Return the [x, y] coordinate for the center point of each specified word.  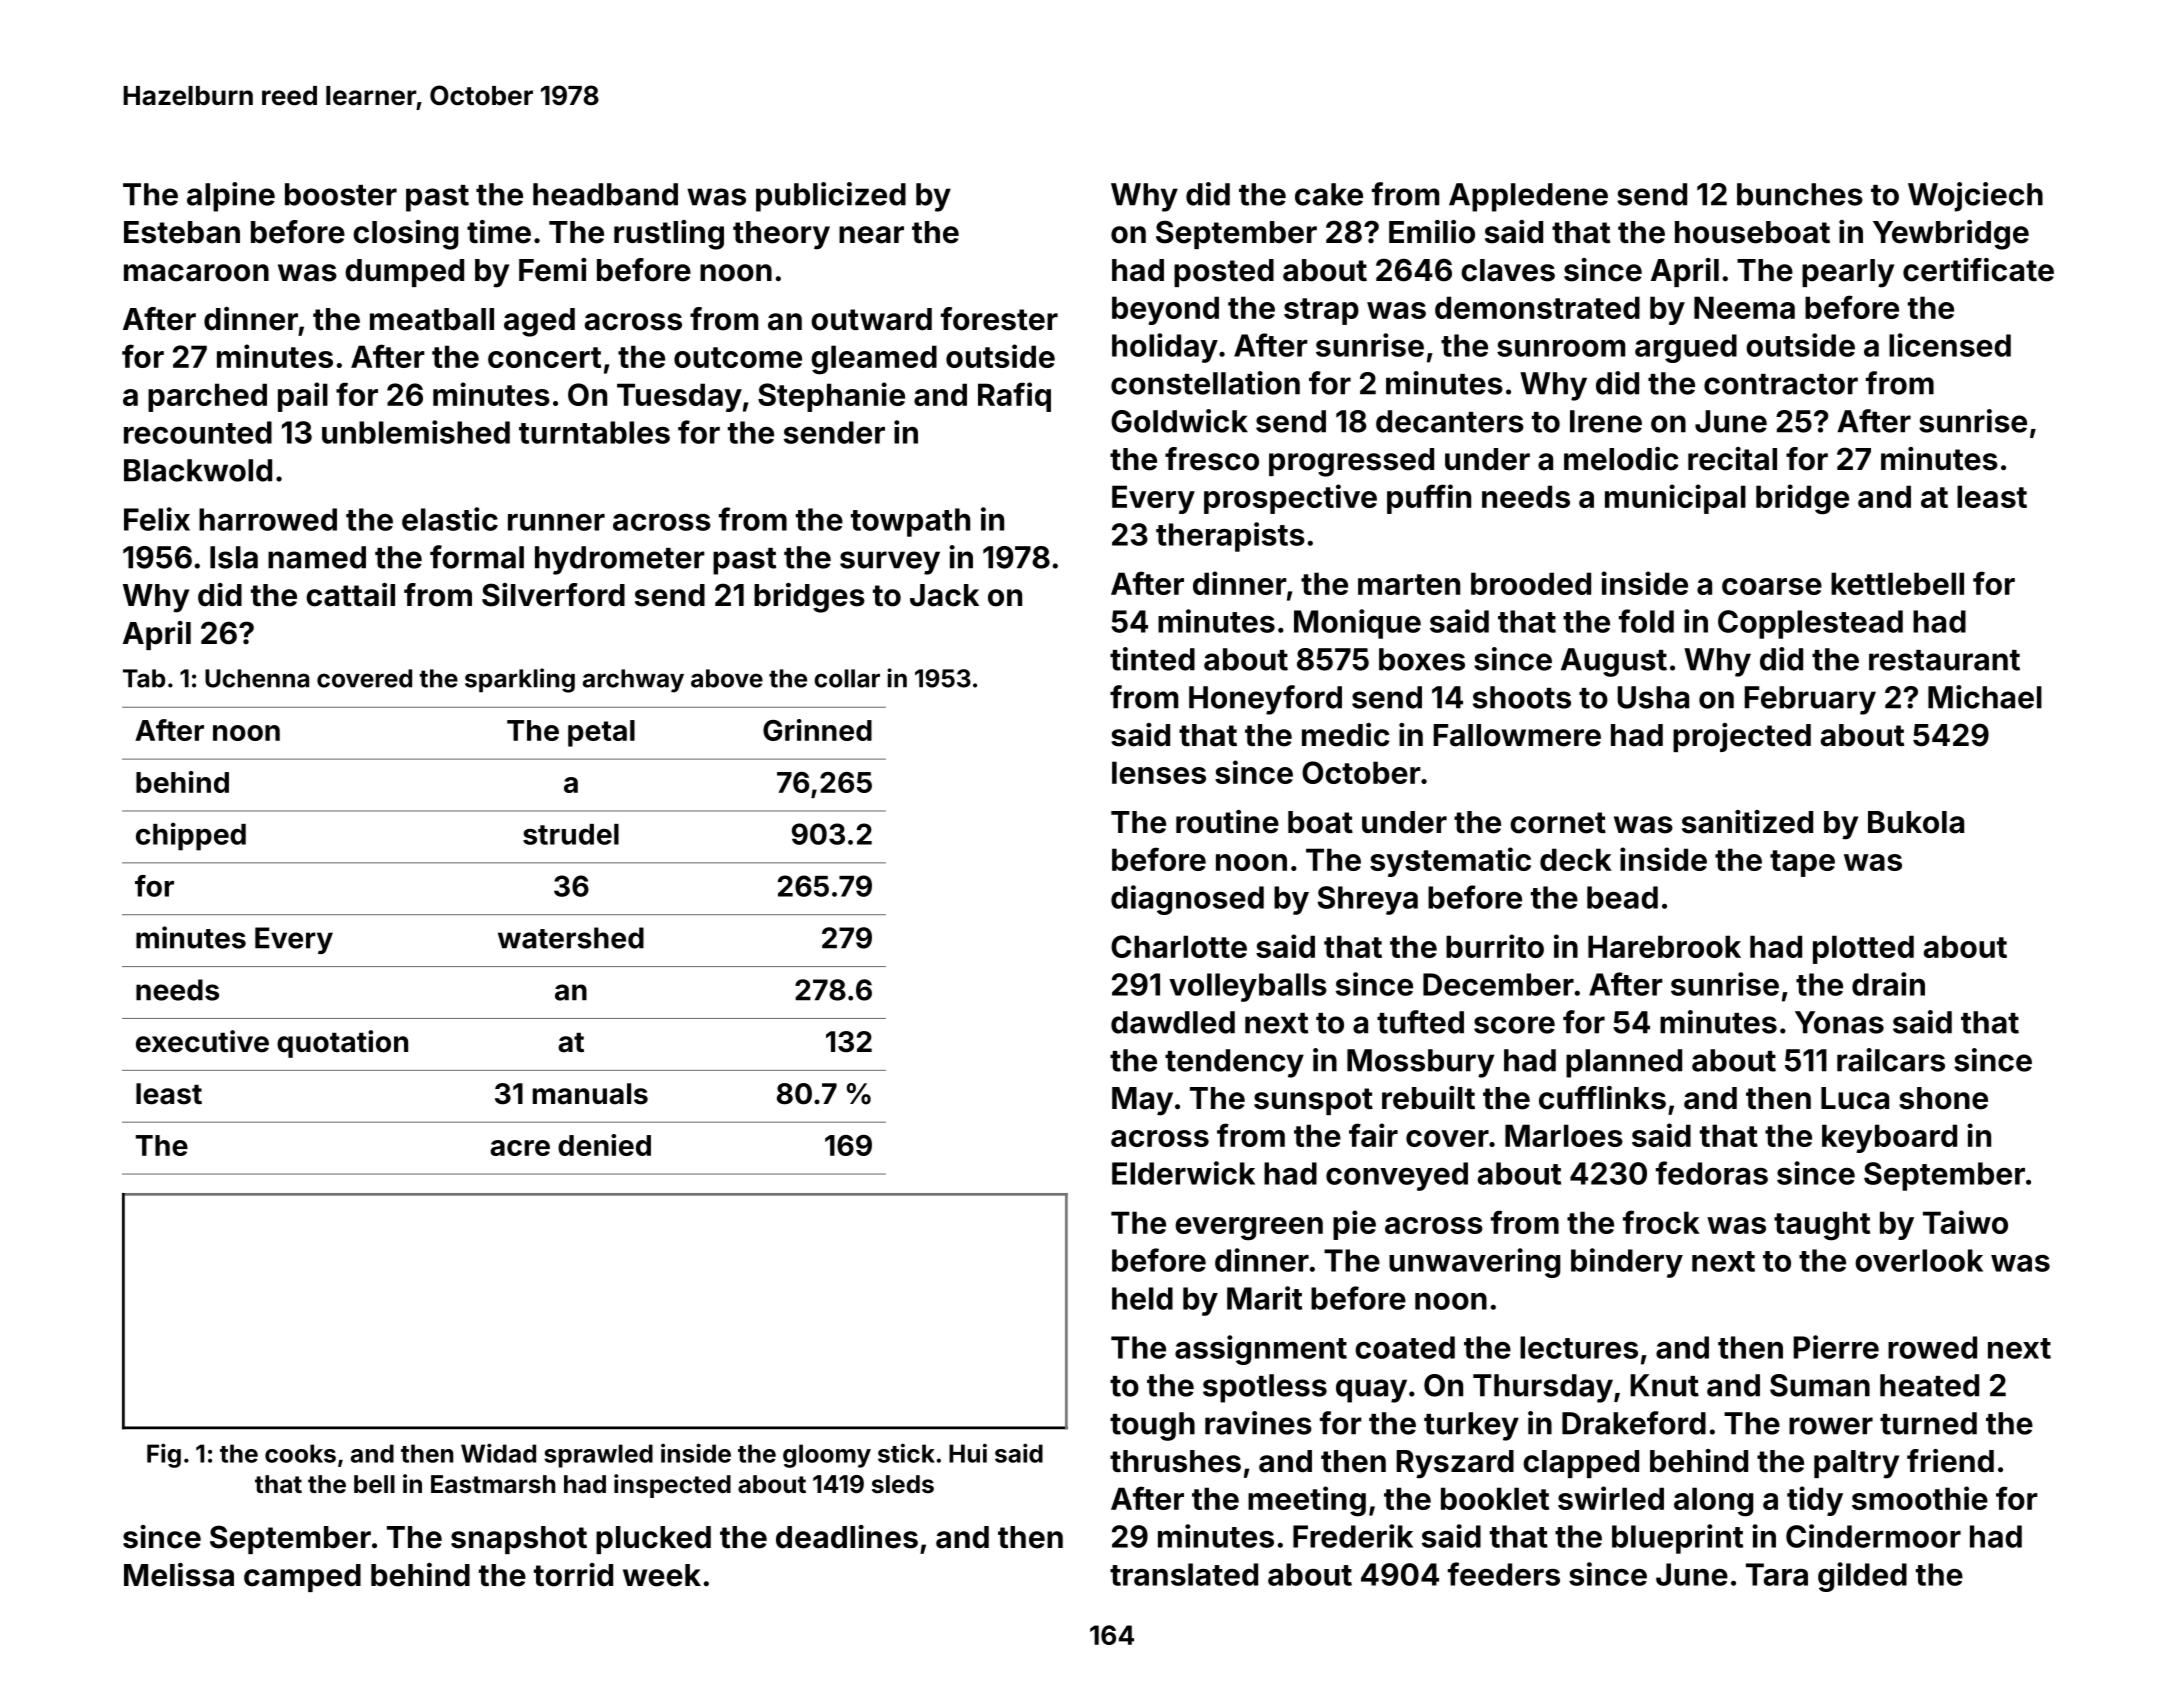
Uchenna [257, 678]
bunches [1800, 194]
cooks [300, 1453]
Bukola [1916, 822]
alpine [231, 197]
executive [202, 1041]
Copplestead [1810, 624]
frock [1661, 1222]
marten [1409, 584]
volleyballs [1248, 987]
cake [1329, 194]
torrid [573, 1575]
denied [604, 1145]
